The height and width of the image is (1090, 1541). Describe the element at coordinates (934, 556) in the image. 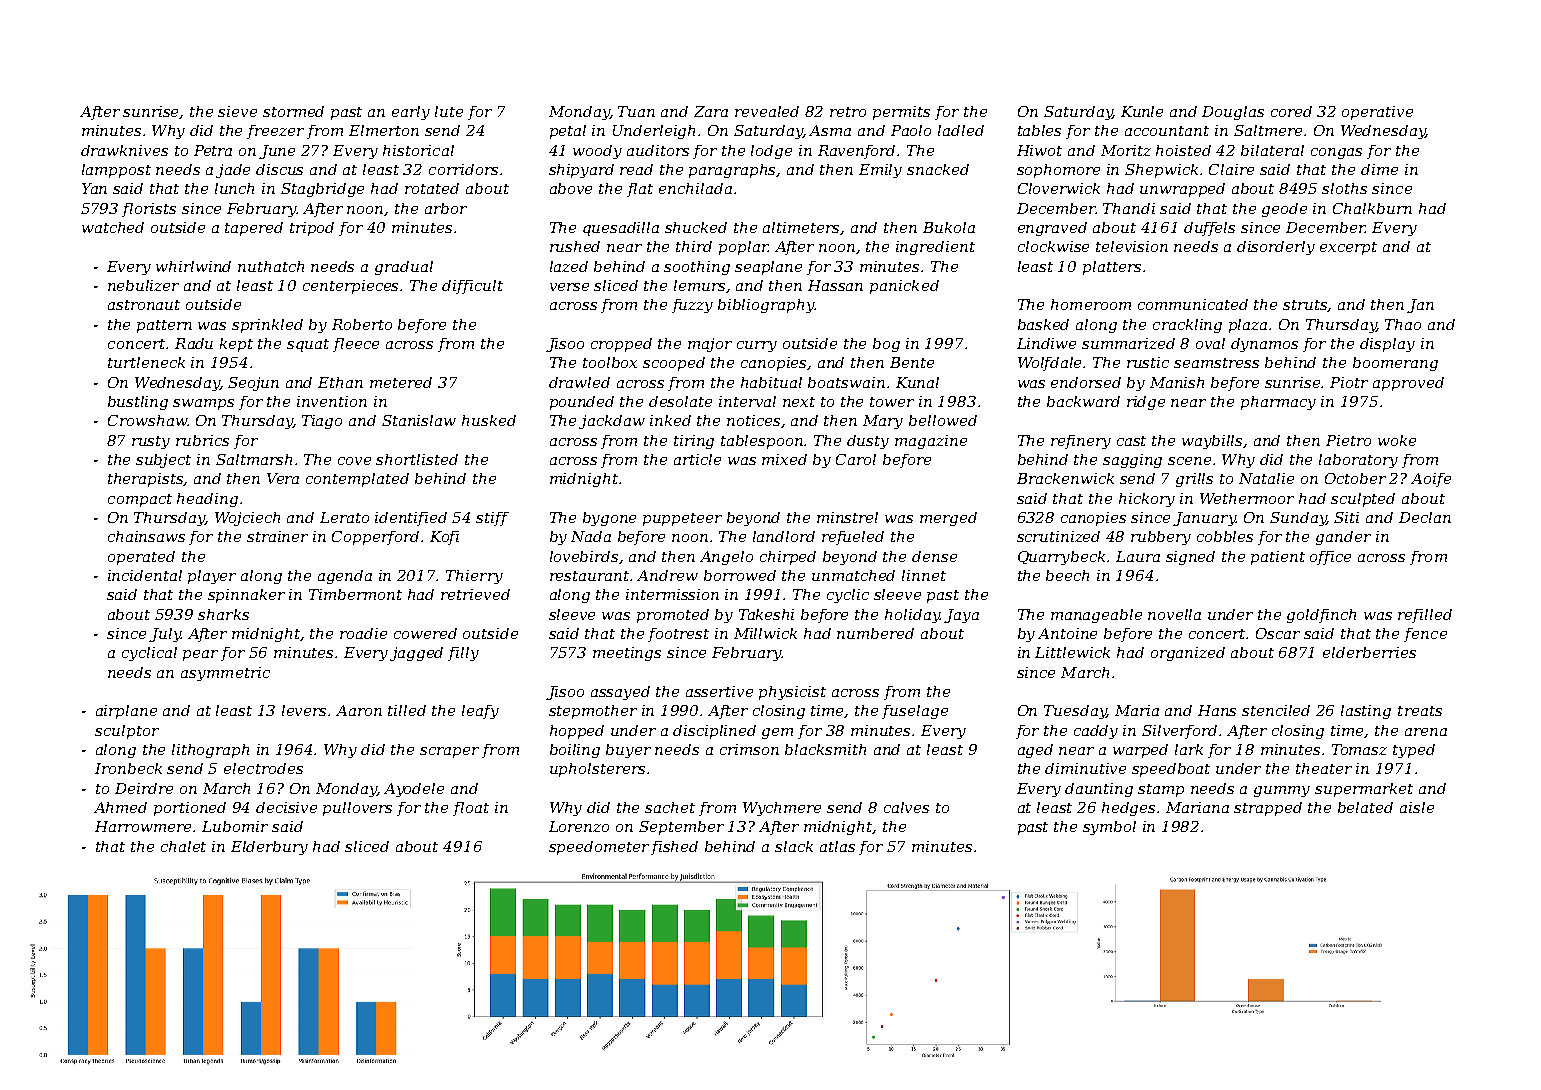

I see `dense` at that location.
